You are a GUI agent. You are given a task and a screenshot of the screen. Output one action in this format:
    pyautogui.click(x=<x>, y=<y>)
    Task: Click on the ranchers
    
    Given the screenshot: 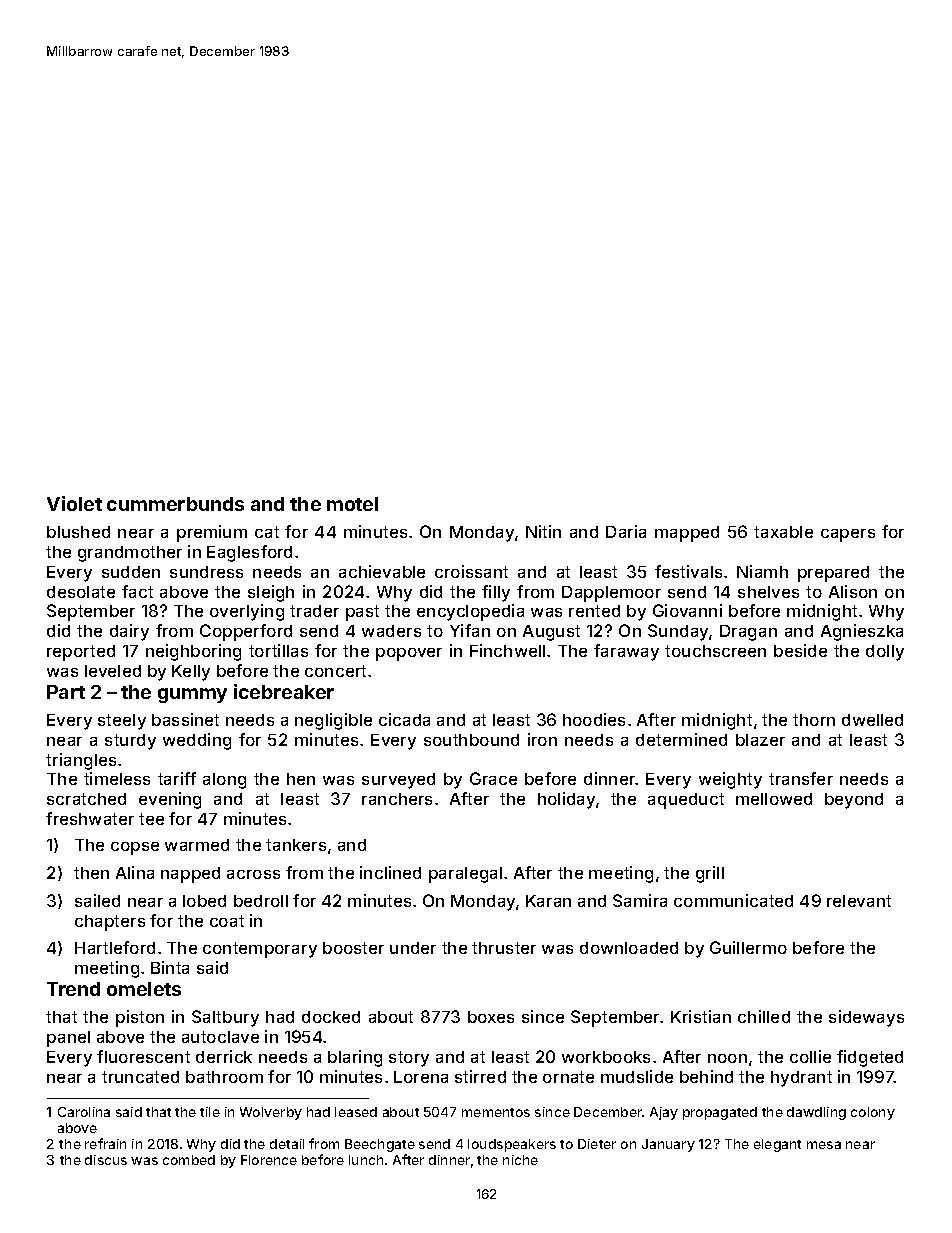 What is the action you would take?
    pyautogui.click(x=397, y=799)
